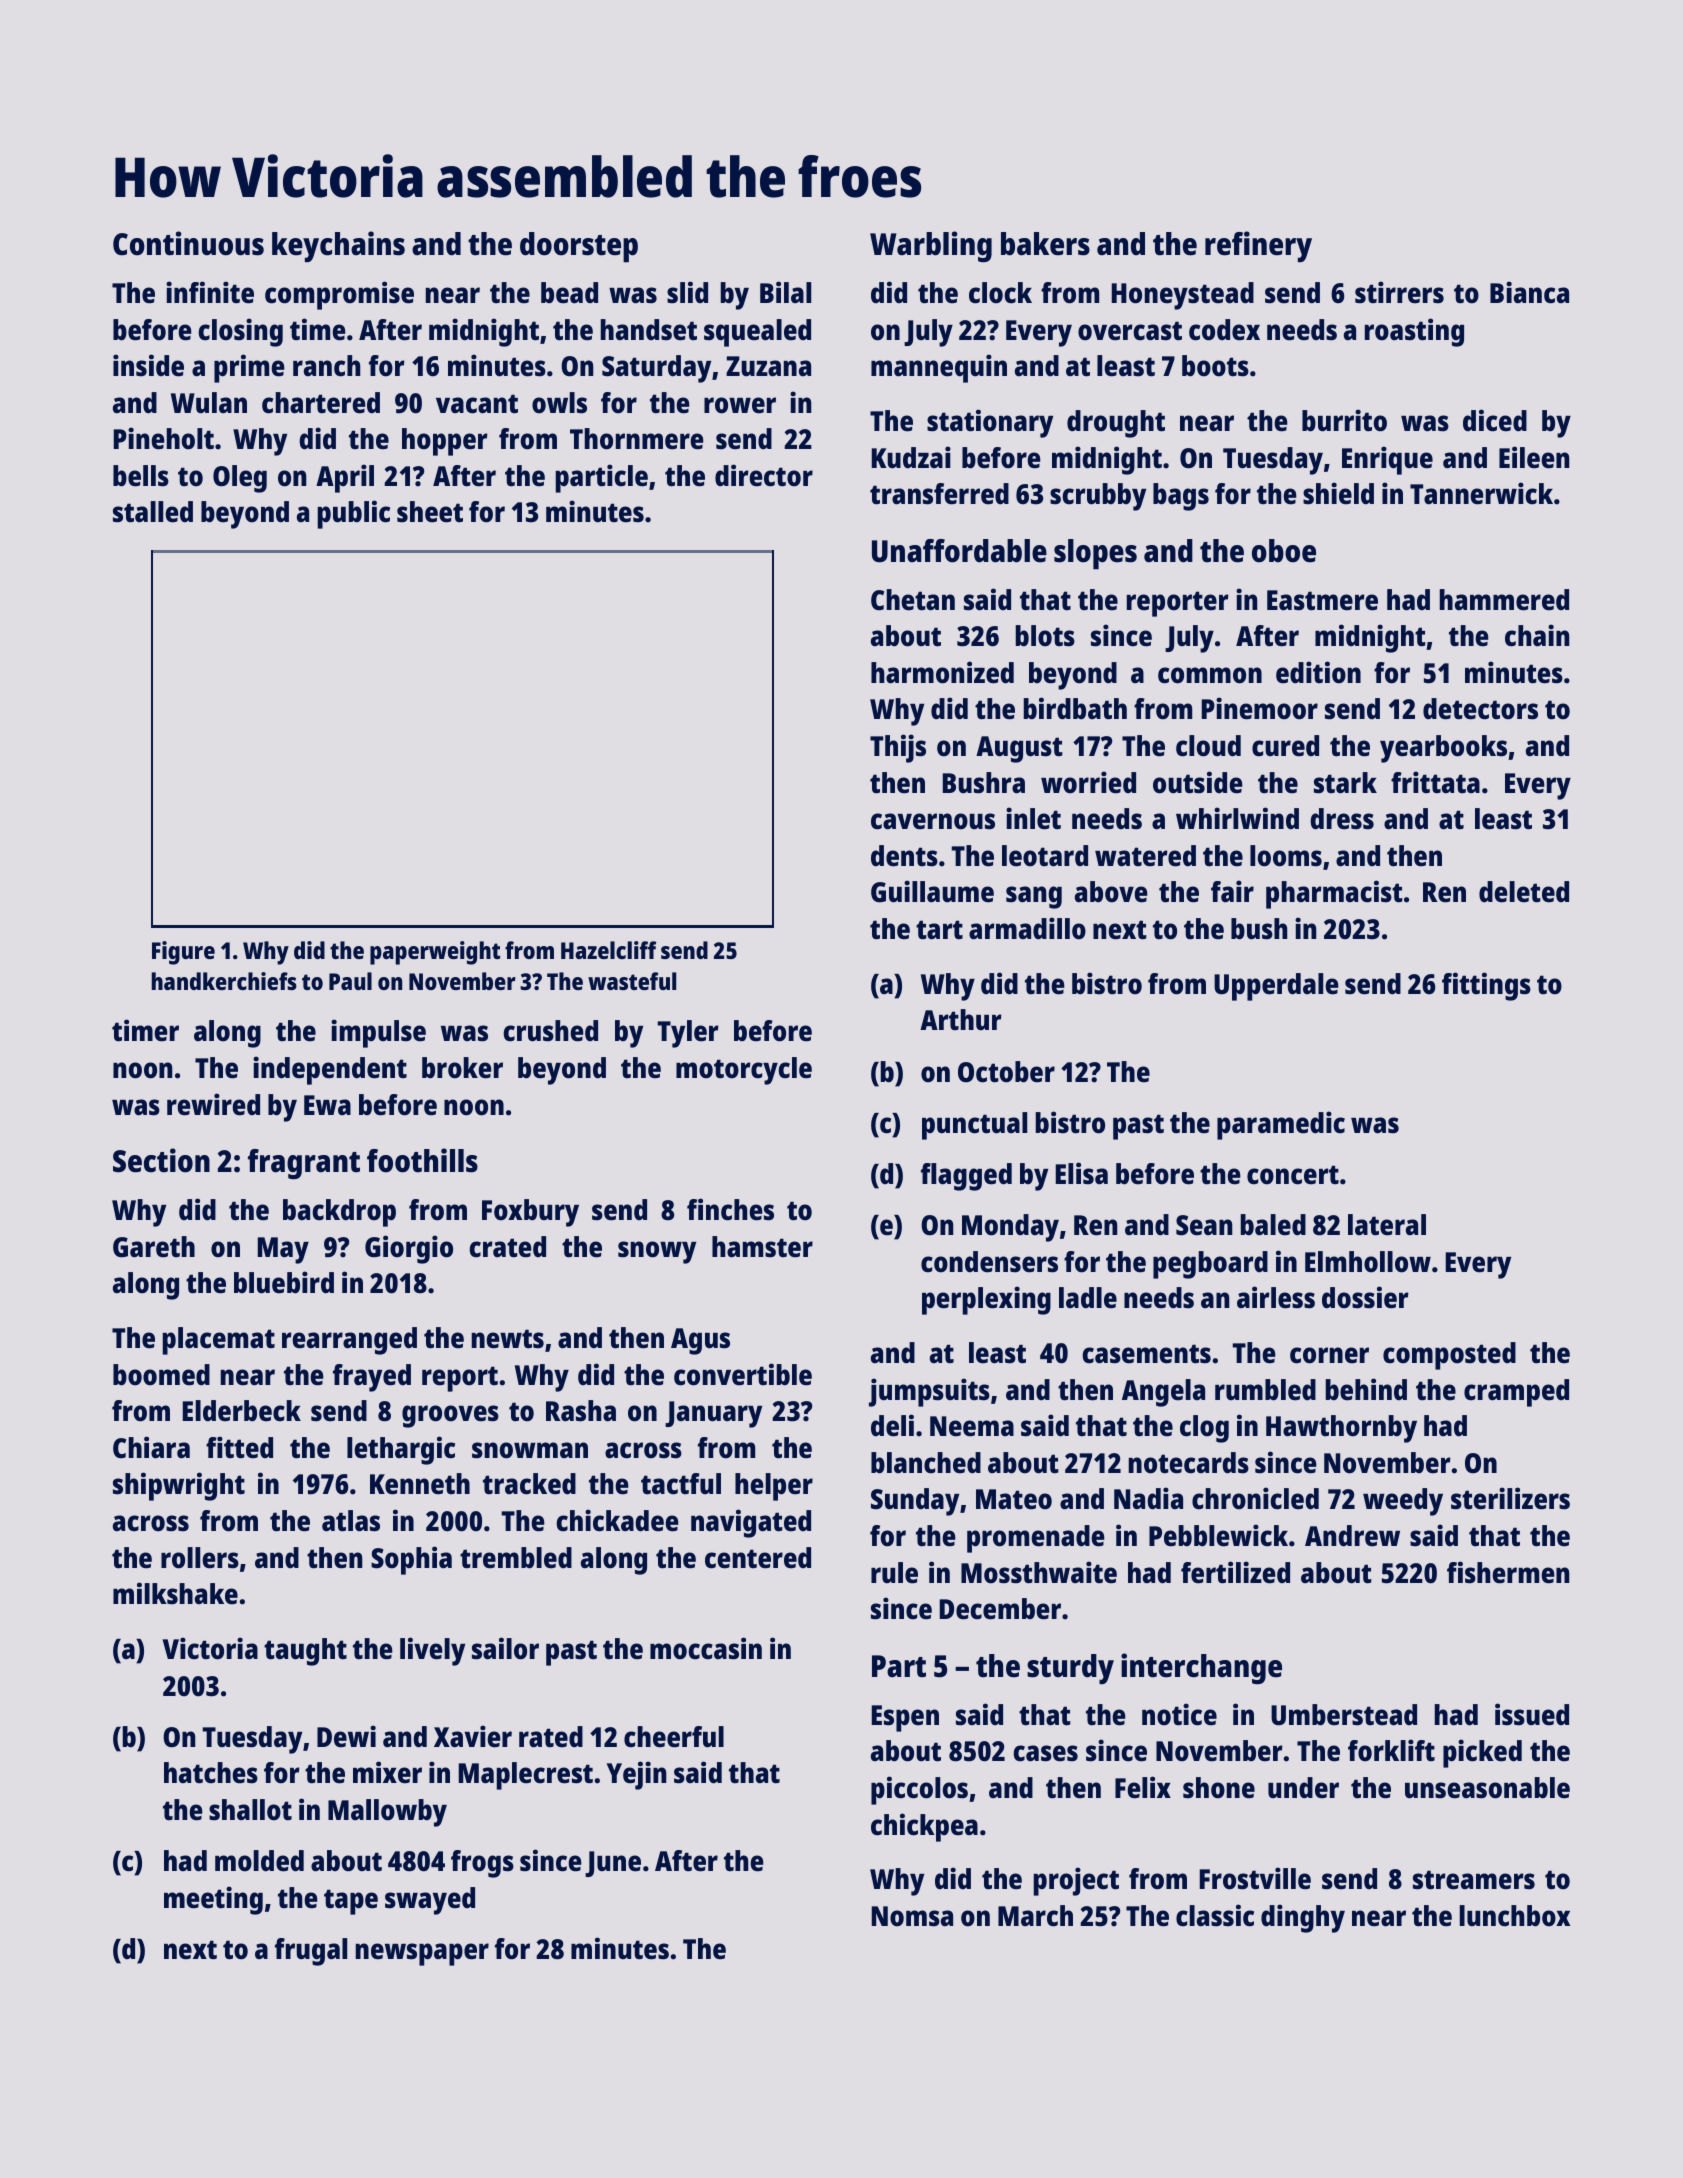 The width and height of the image is (1683, 2178). What do you see at coordinates (183, 953) in the image?
I see `Figure` at bounding box center [183, 953].
